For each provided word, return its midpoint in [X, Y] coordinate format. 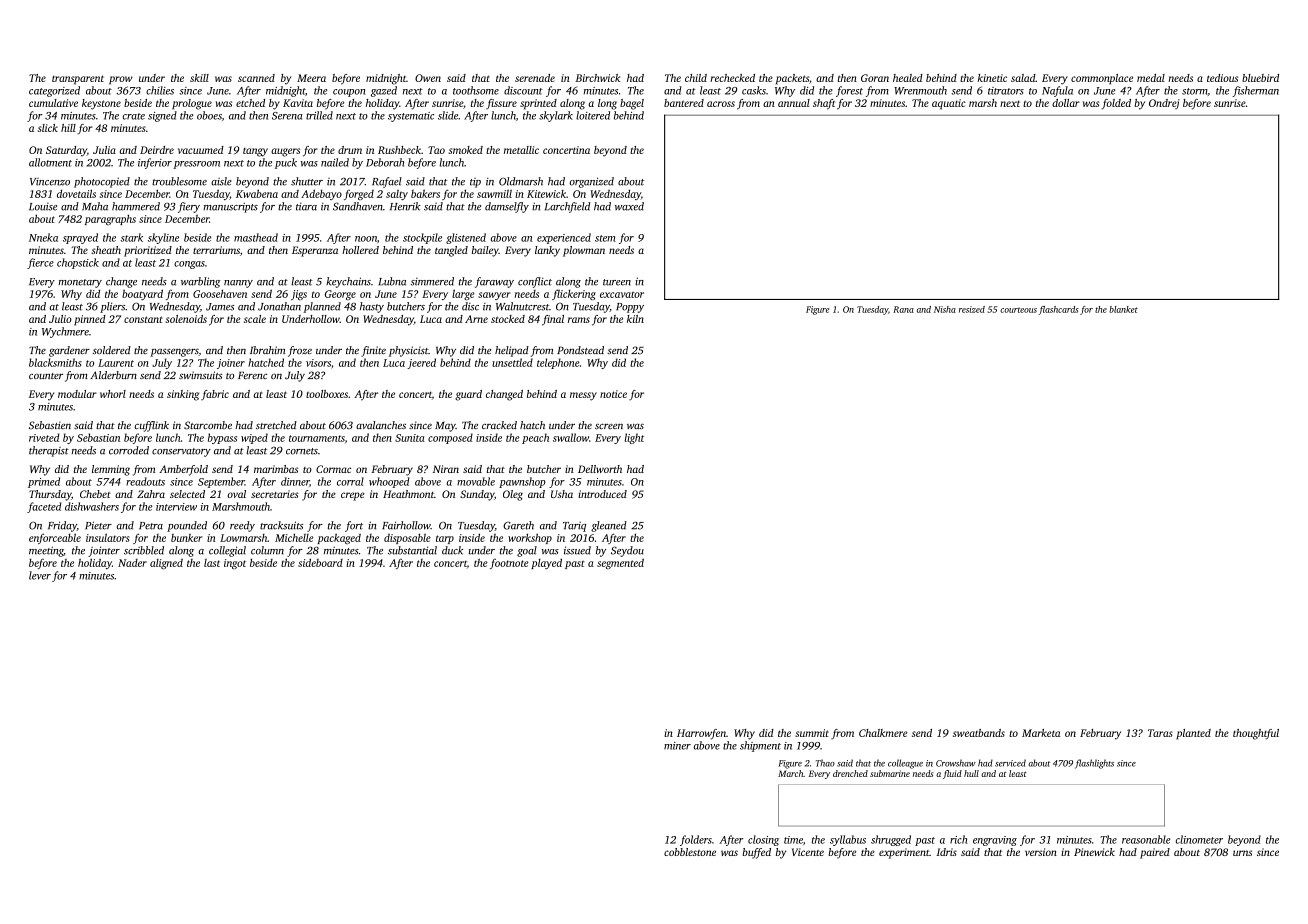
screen [609, 426]
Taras [1160, 733]
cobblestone [690, 852]
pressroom [197, 165]
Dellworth [600, 469]
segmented [620, 563]
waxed [629, 206]
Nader [132, 563]
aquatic [949, 104]
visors [318, 363]
